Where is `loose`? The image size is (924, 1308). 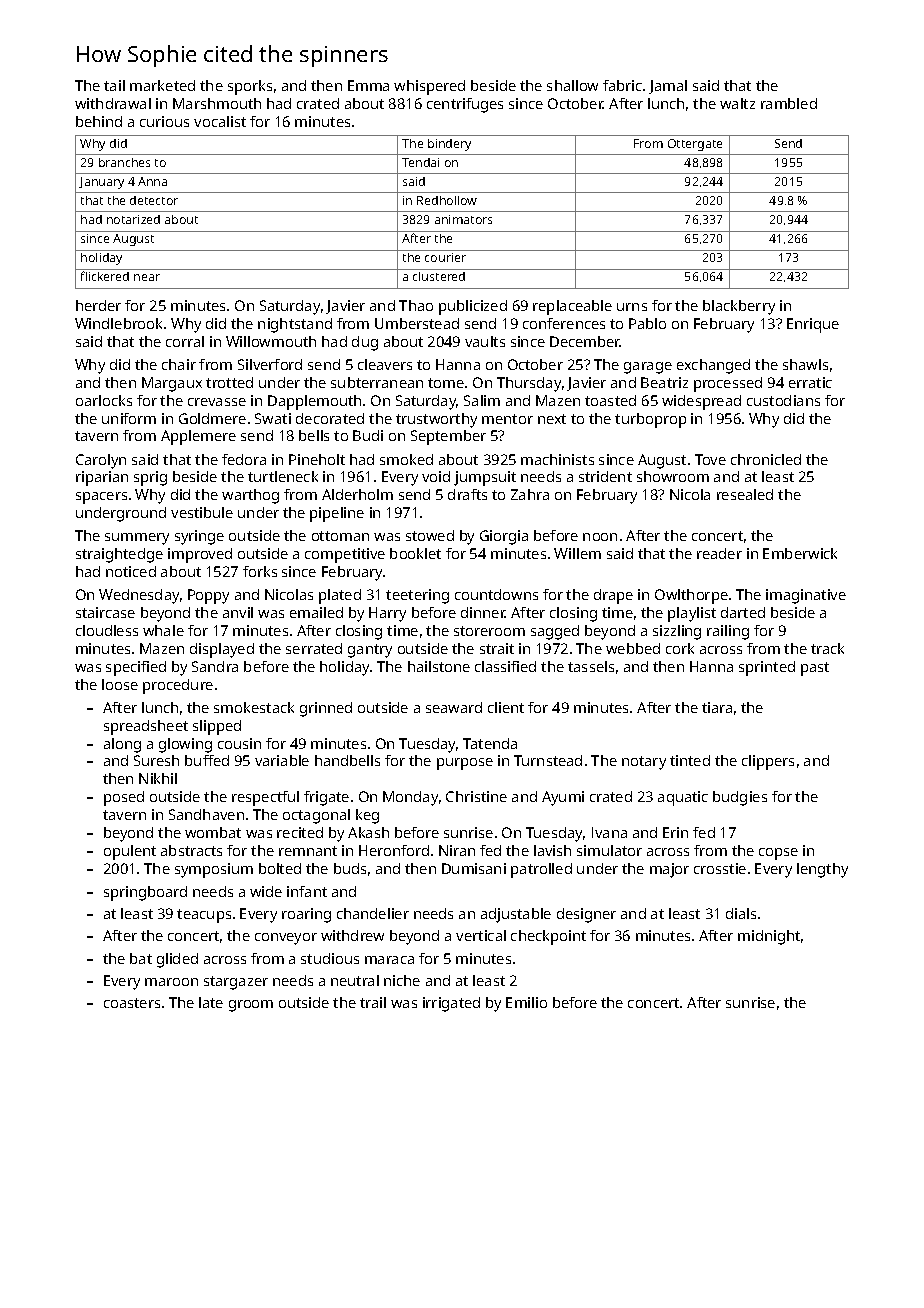
loose is located at coordinates (120, 684).
